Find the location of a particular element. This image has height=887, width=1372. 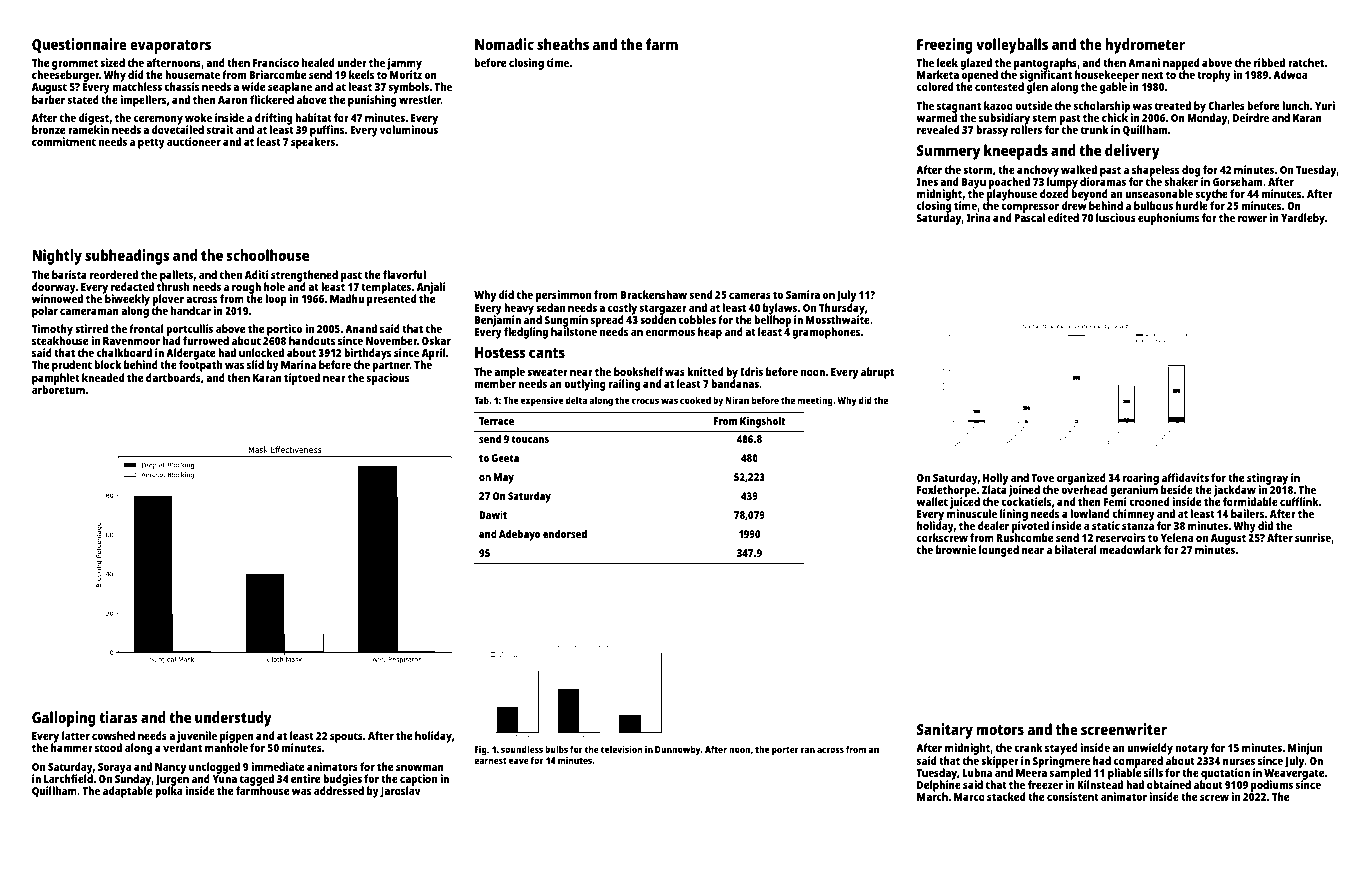

porter is located at coordinates (785, 751).
